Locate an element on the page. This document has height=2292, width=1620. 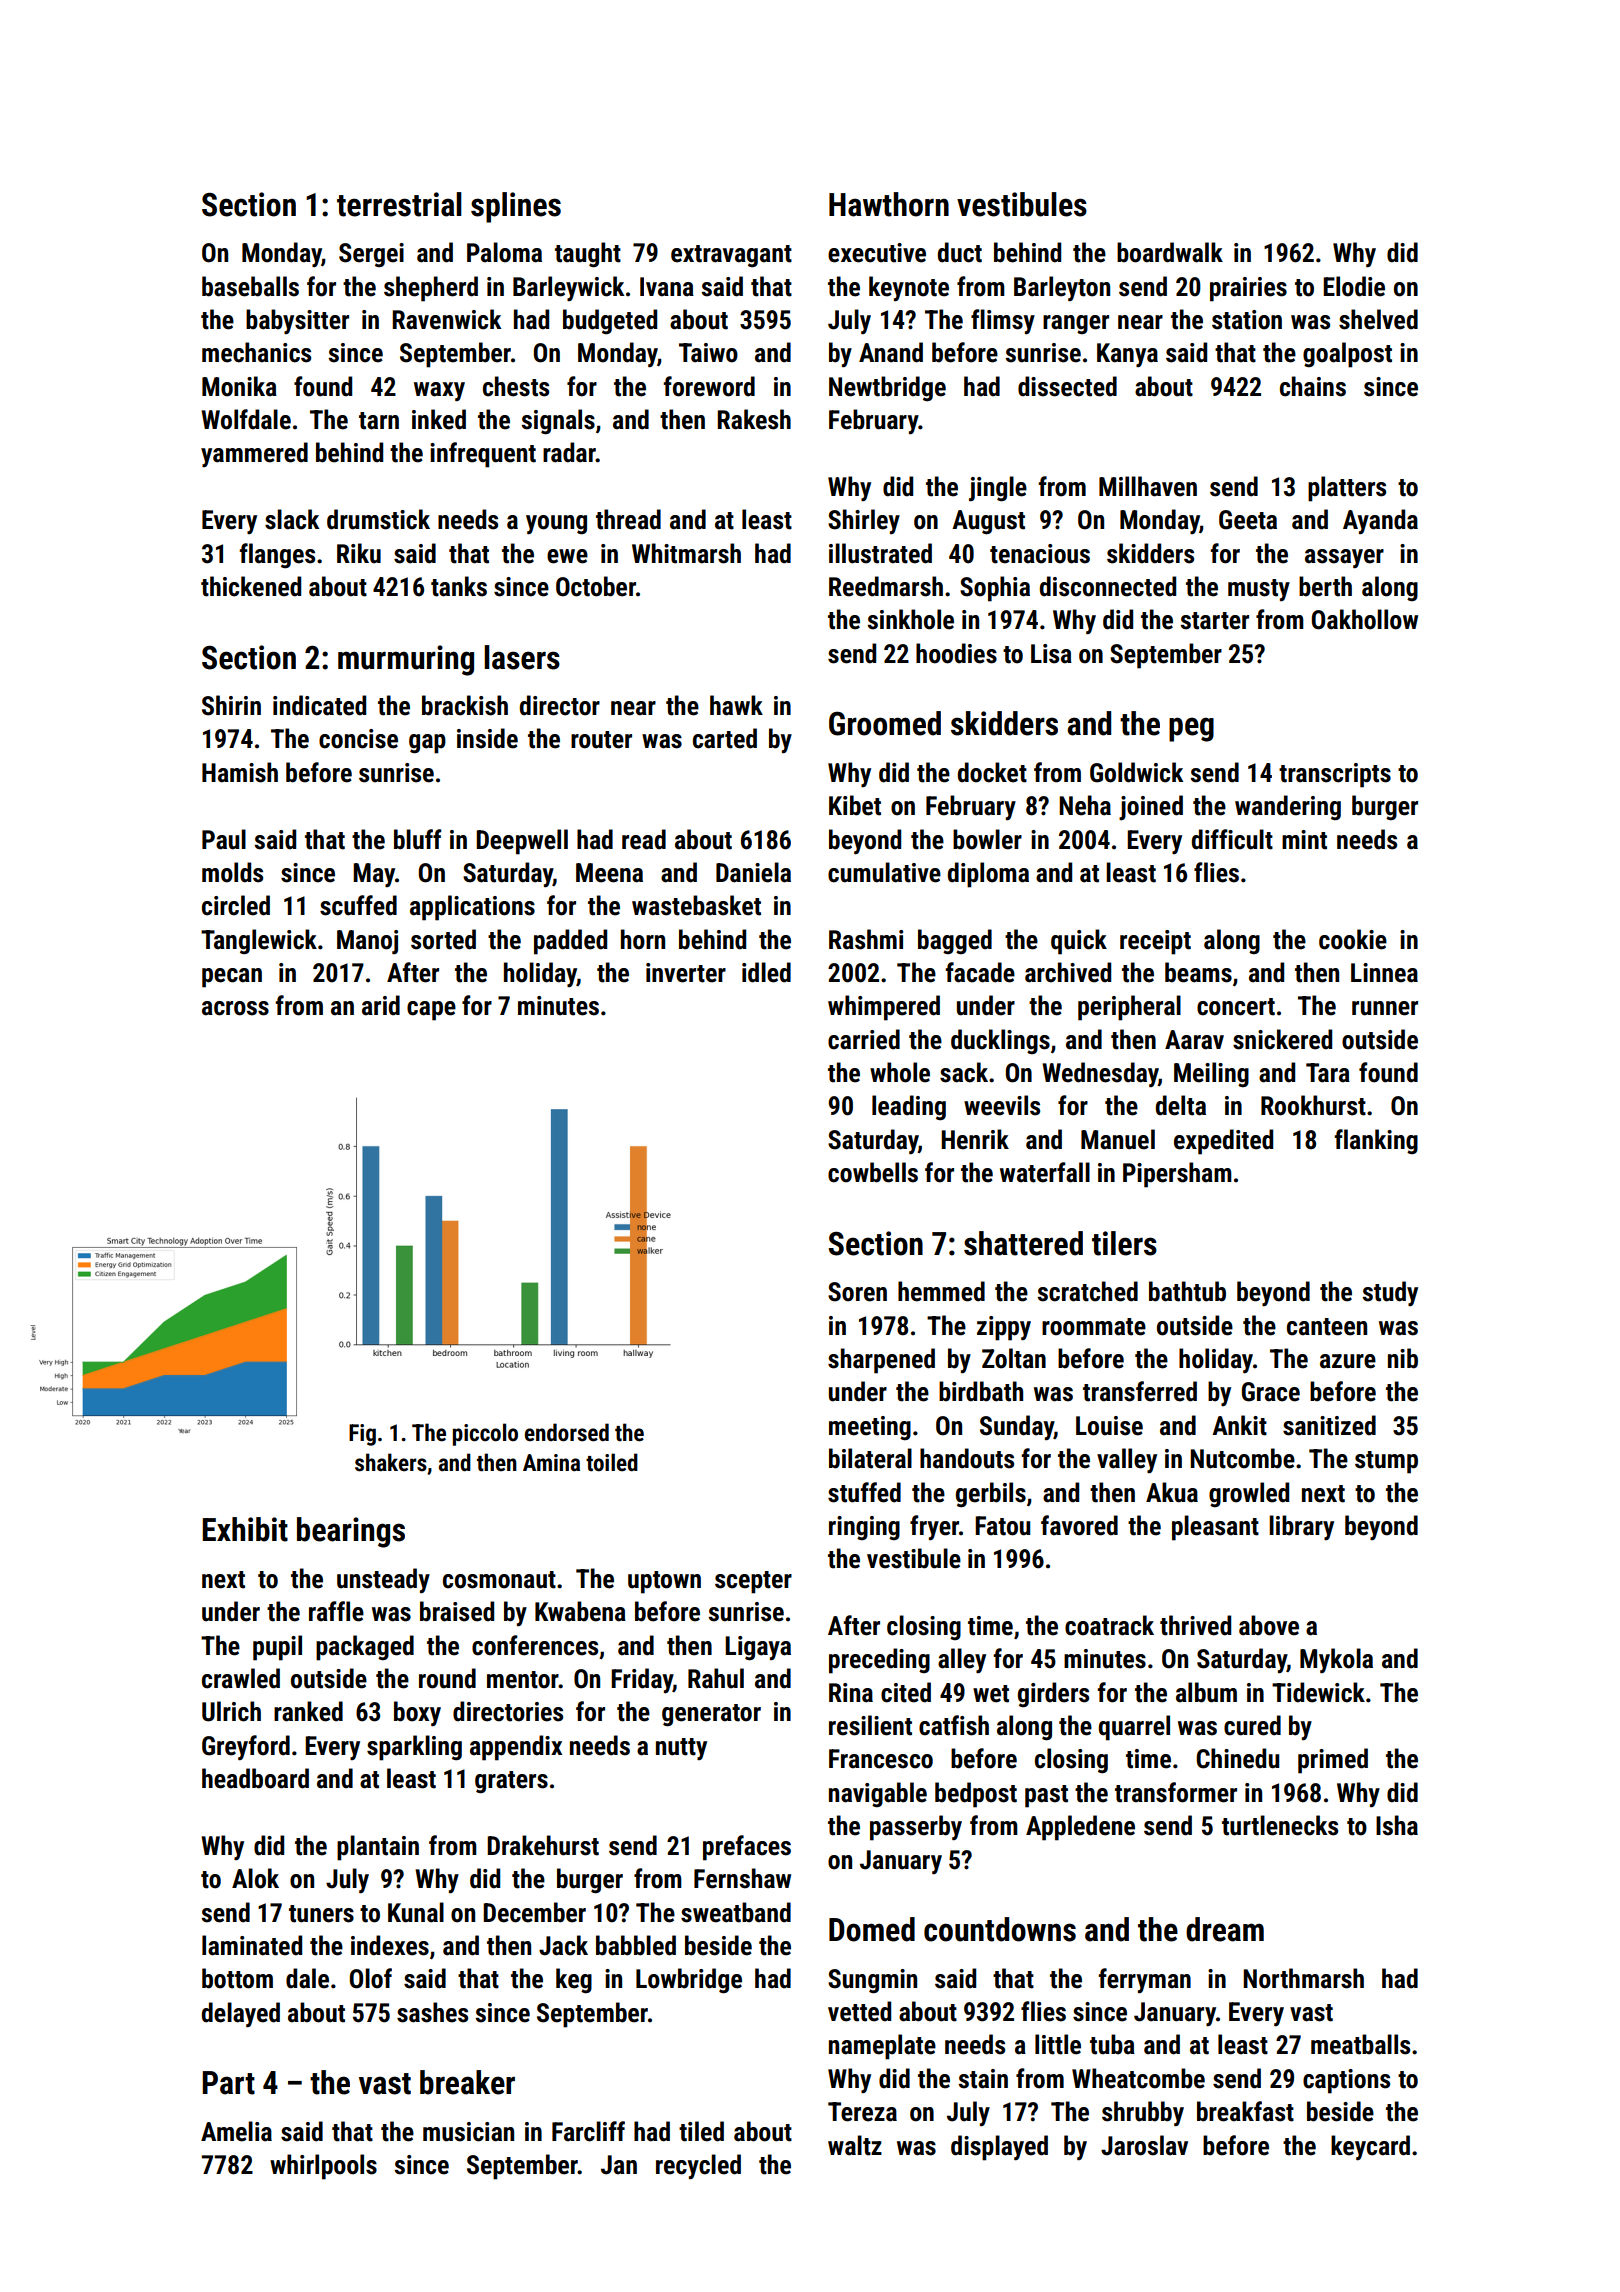
Ligaya is located at coordinates (758, 1648).
